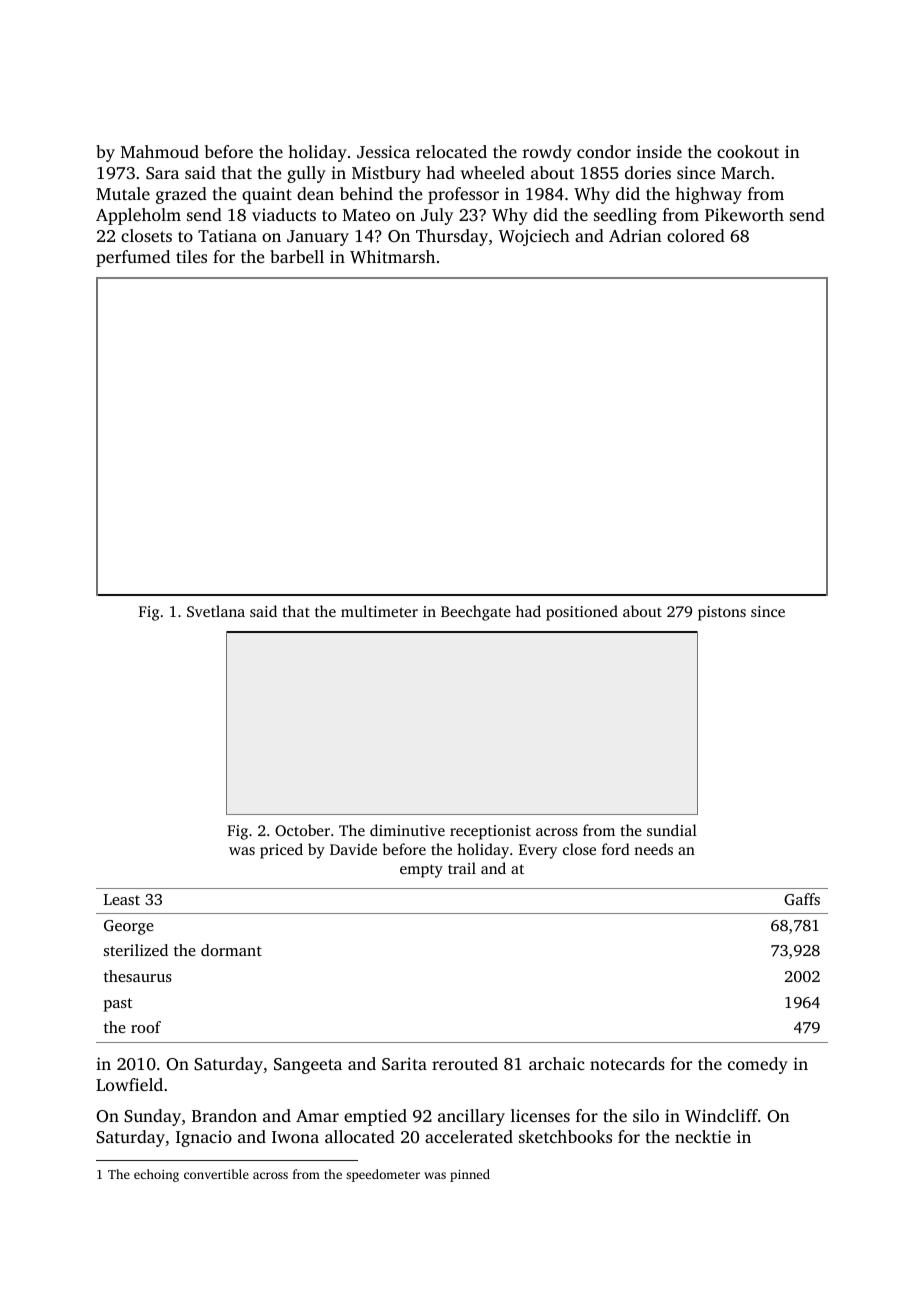 This document has height=1314, width=924. I want to click on pinned, so click(470, 1175).
